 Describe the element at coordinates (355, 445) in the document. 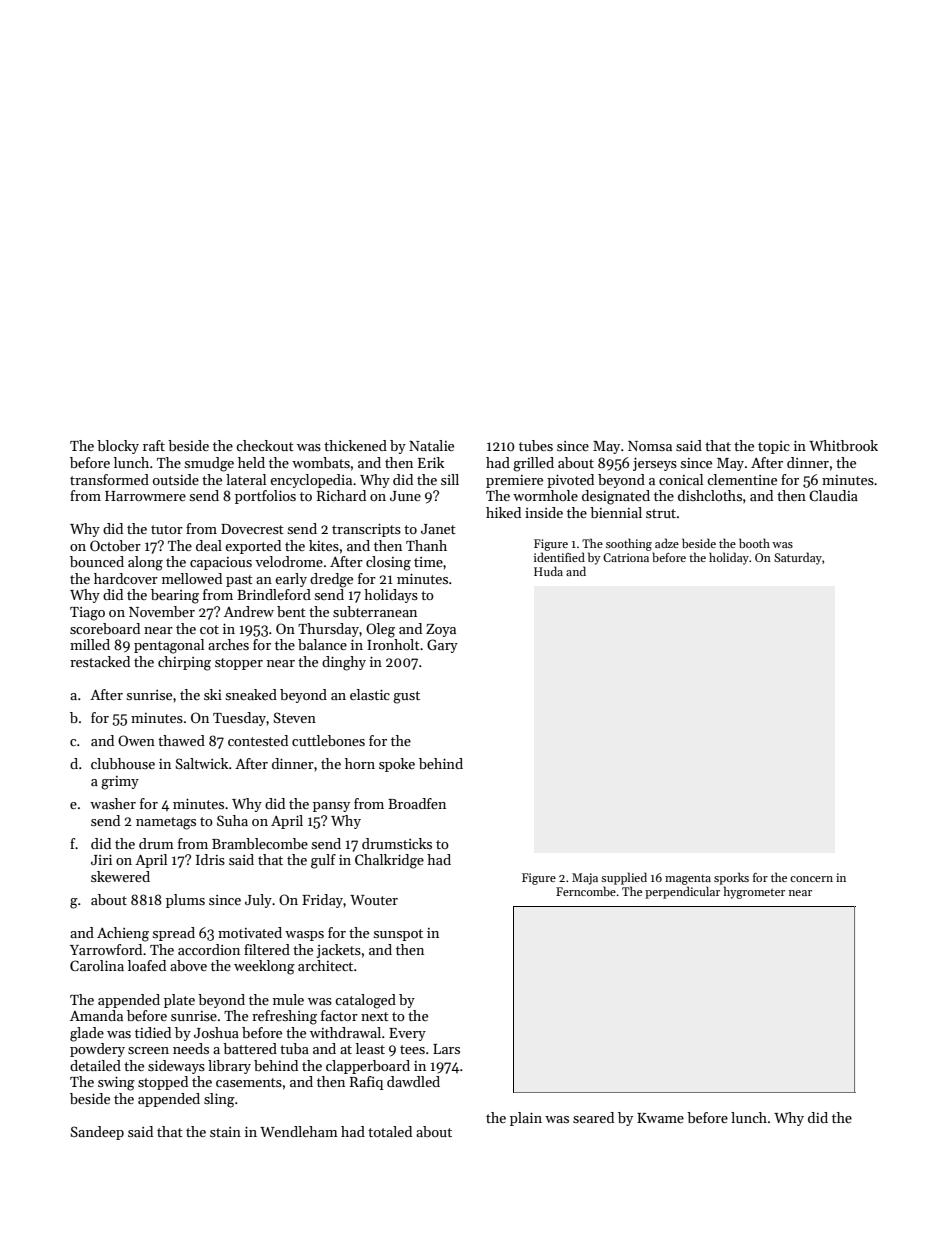

I see `thickened` at that location.
